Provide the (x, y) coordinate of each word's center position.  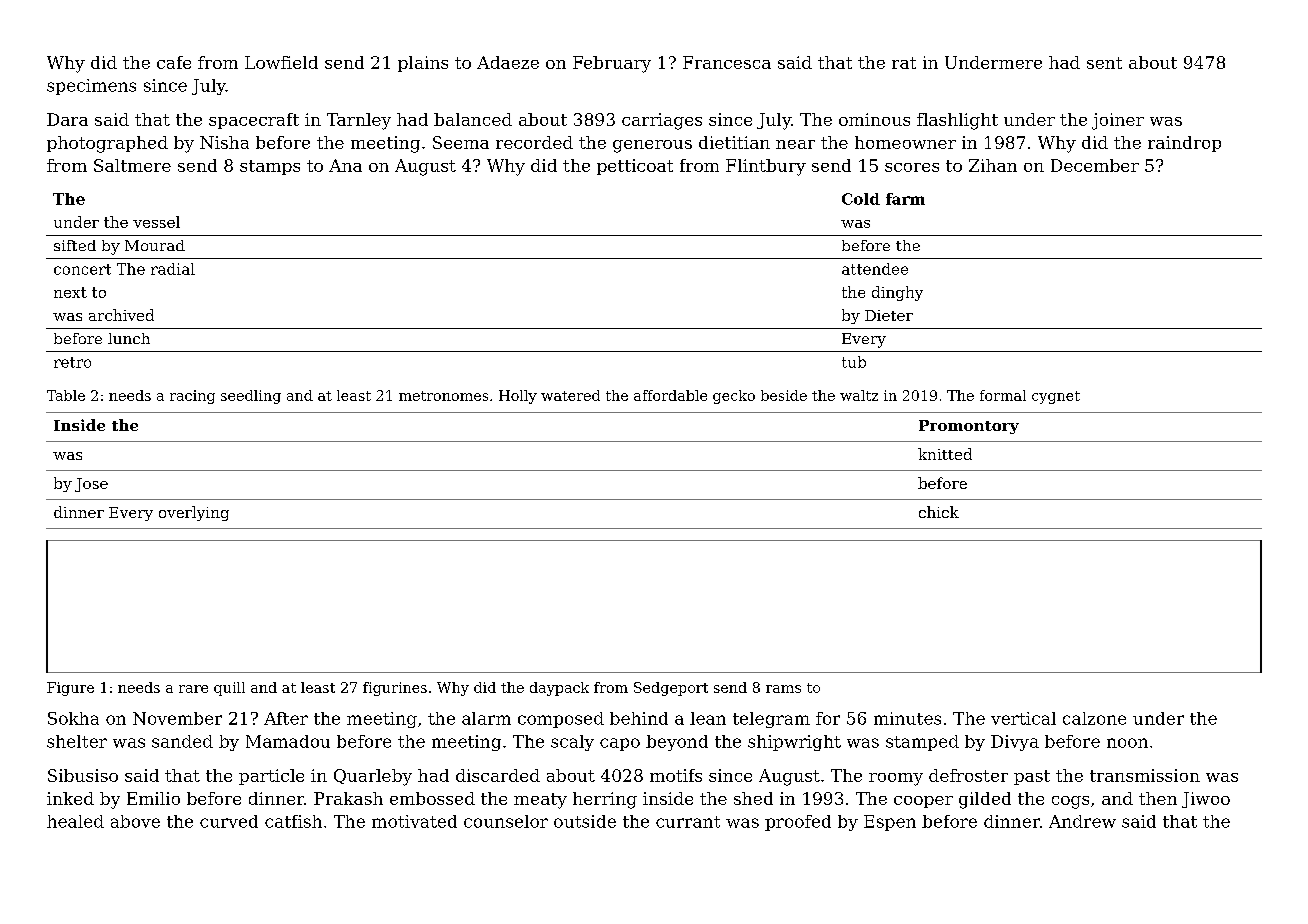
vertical (1023, 718)
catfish (293, 821)
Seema (461, 142)
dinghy (897, 293)
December (1095, 165)
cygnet (1056, 397)
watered (570, 395)
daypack (559, 689)
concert (82, 269)
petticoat (635, 167)
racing (192, 397)
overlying (194, 513)
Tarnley (359, 121)
